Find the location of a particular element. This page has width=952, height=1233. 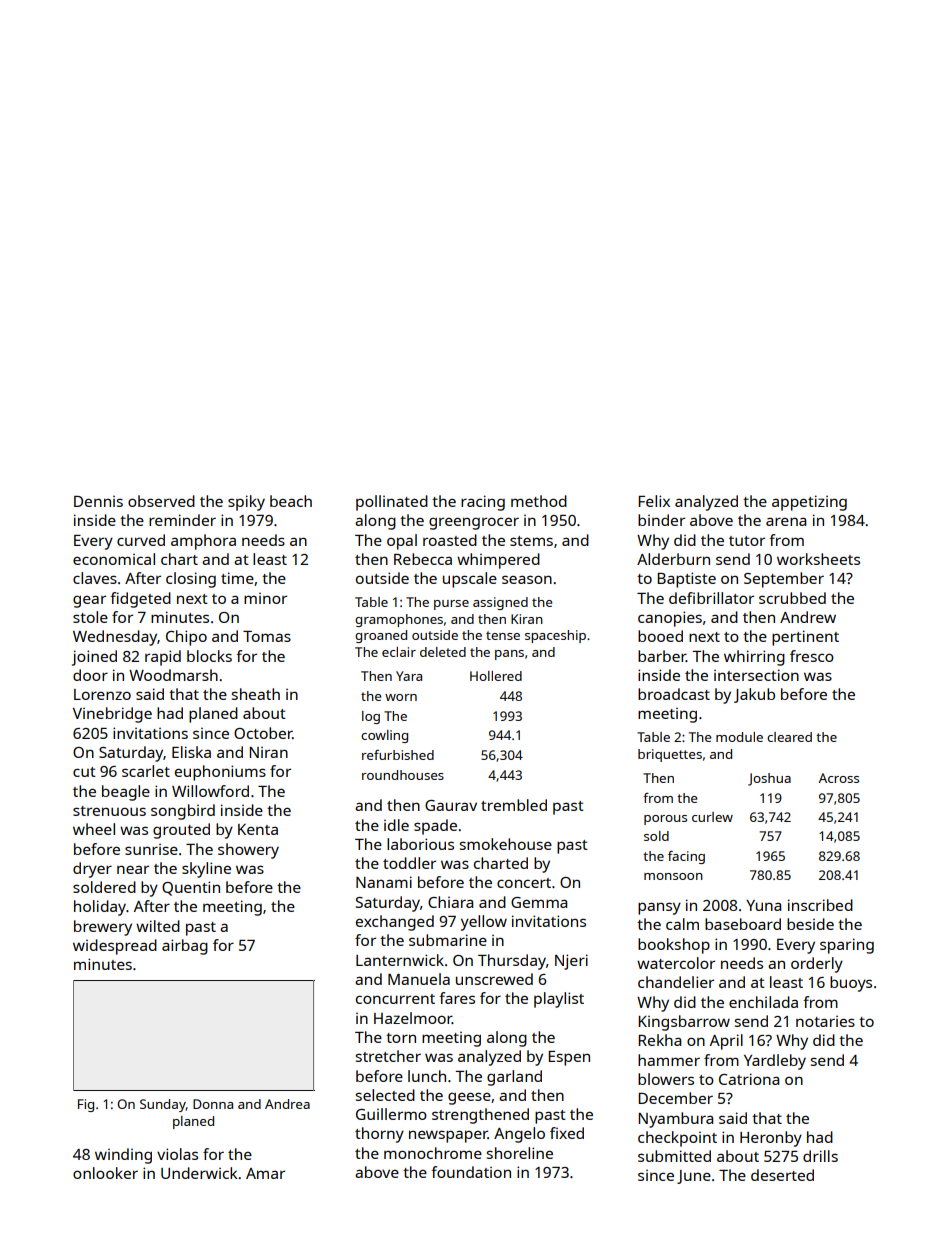

pollinated is located at coordinates (392, 503).
